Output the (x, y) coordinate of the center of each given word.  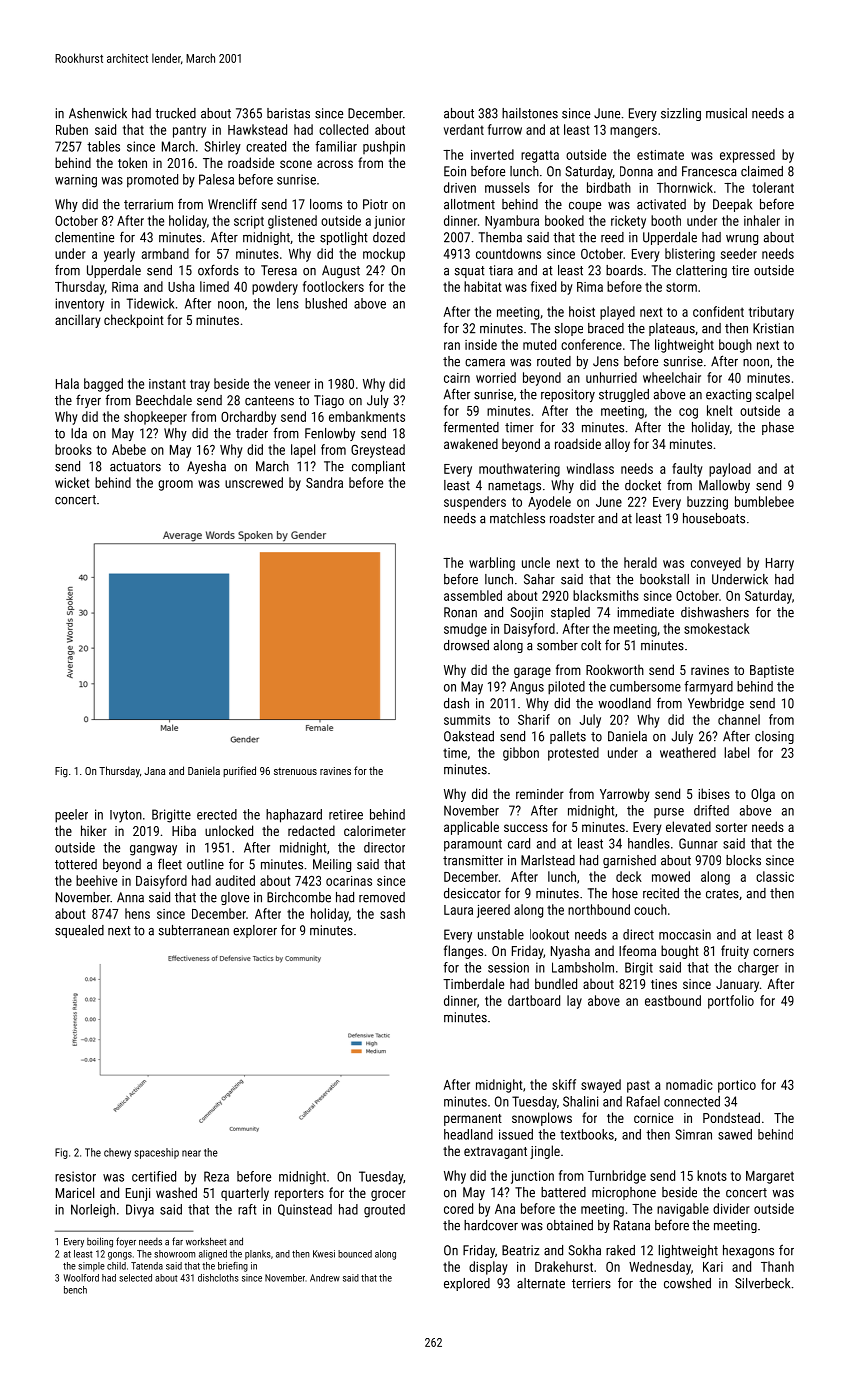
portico (737, 1086)
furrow (505, 129)
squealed (79, 931)
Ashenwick (98, 113)
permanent (473, 1120)
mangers (633, 132)
